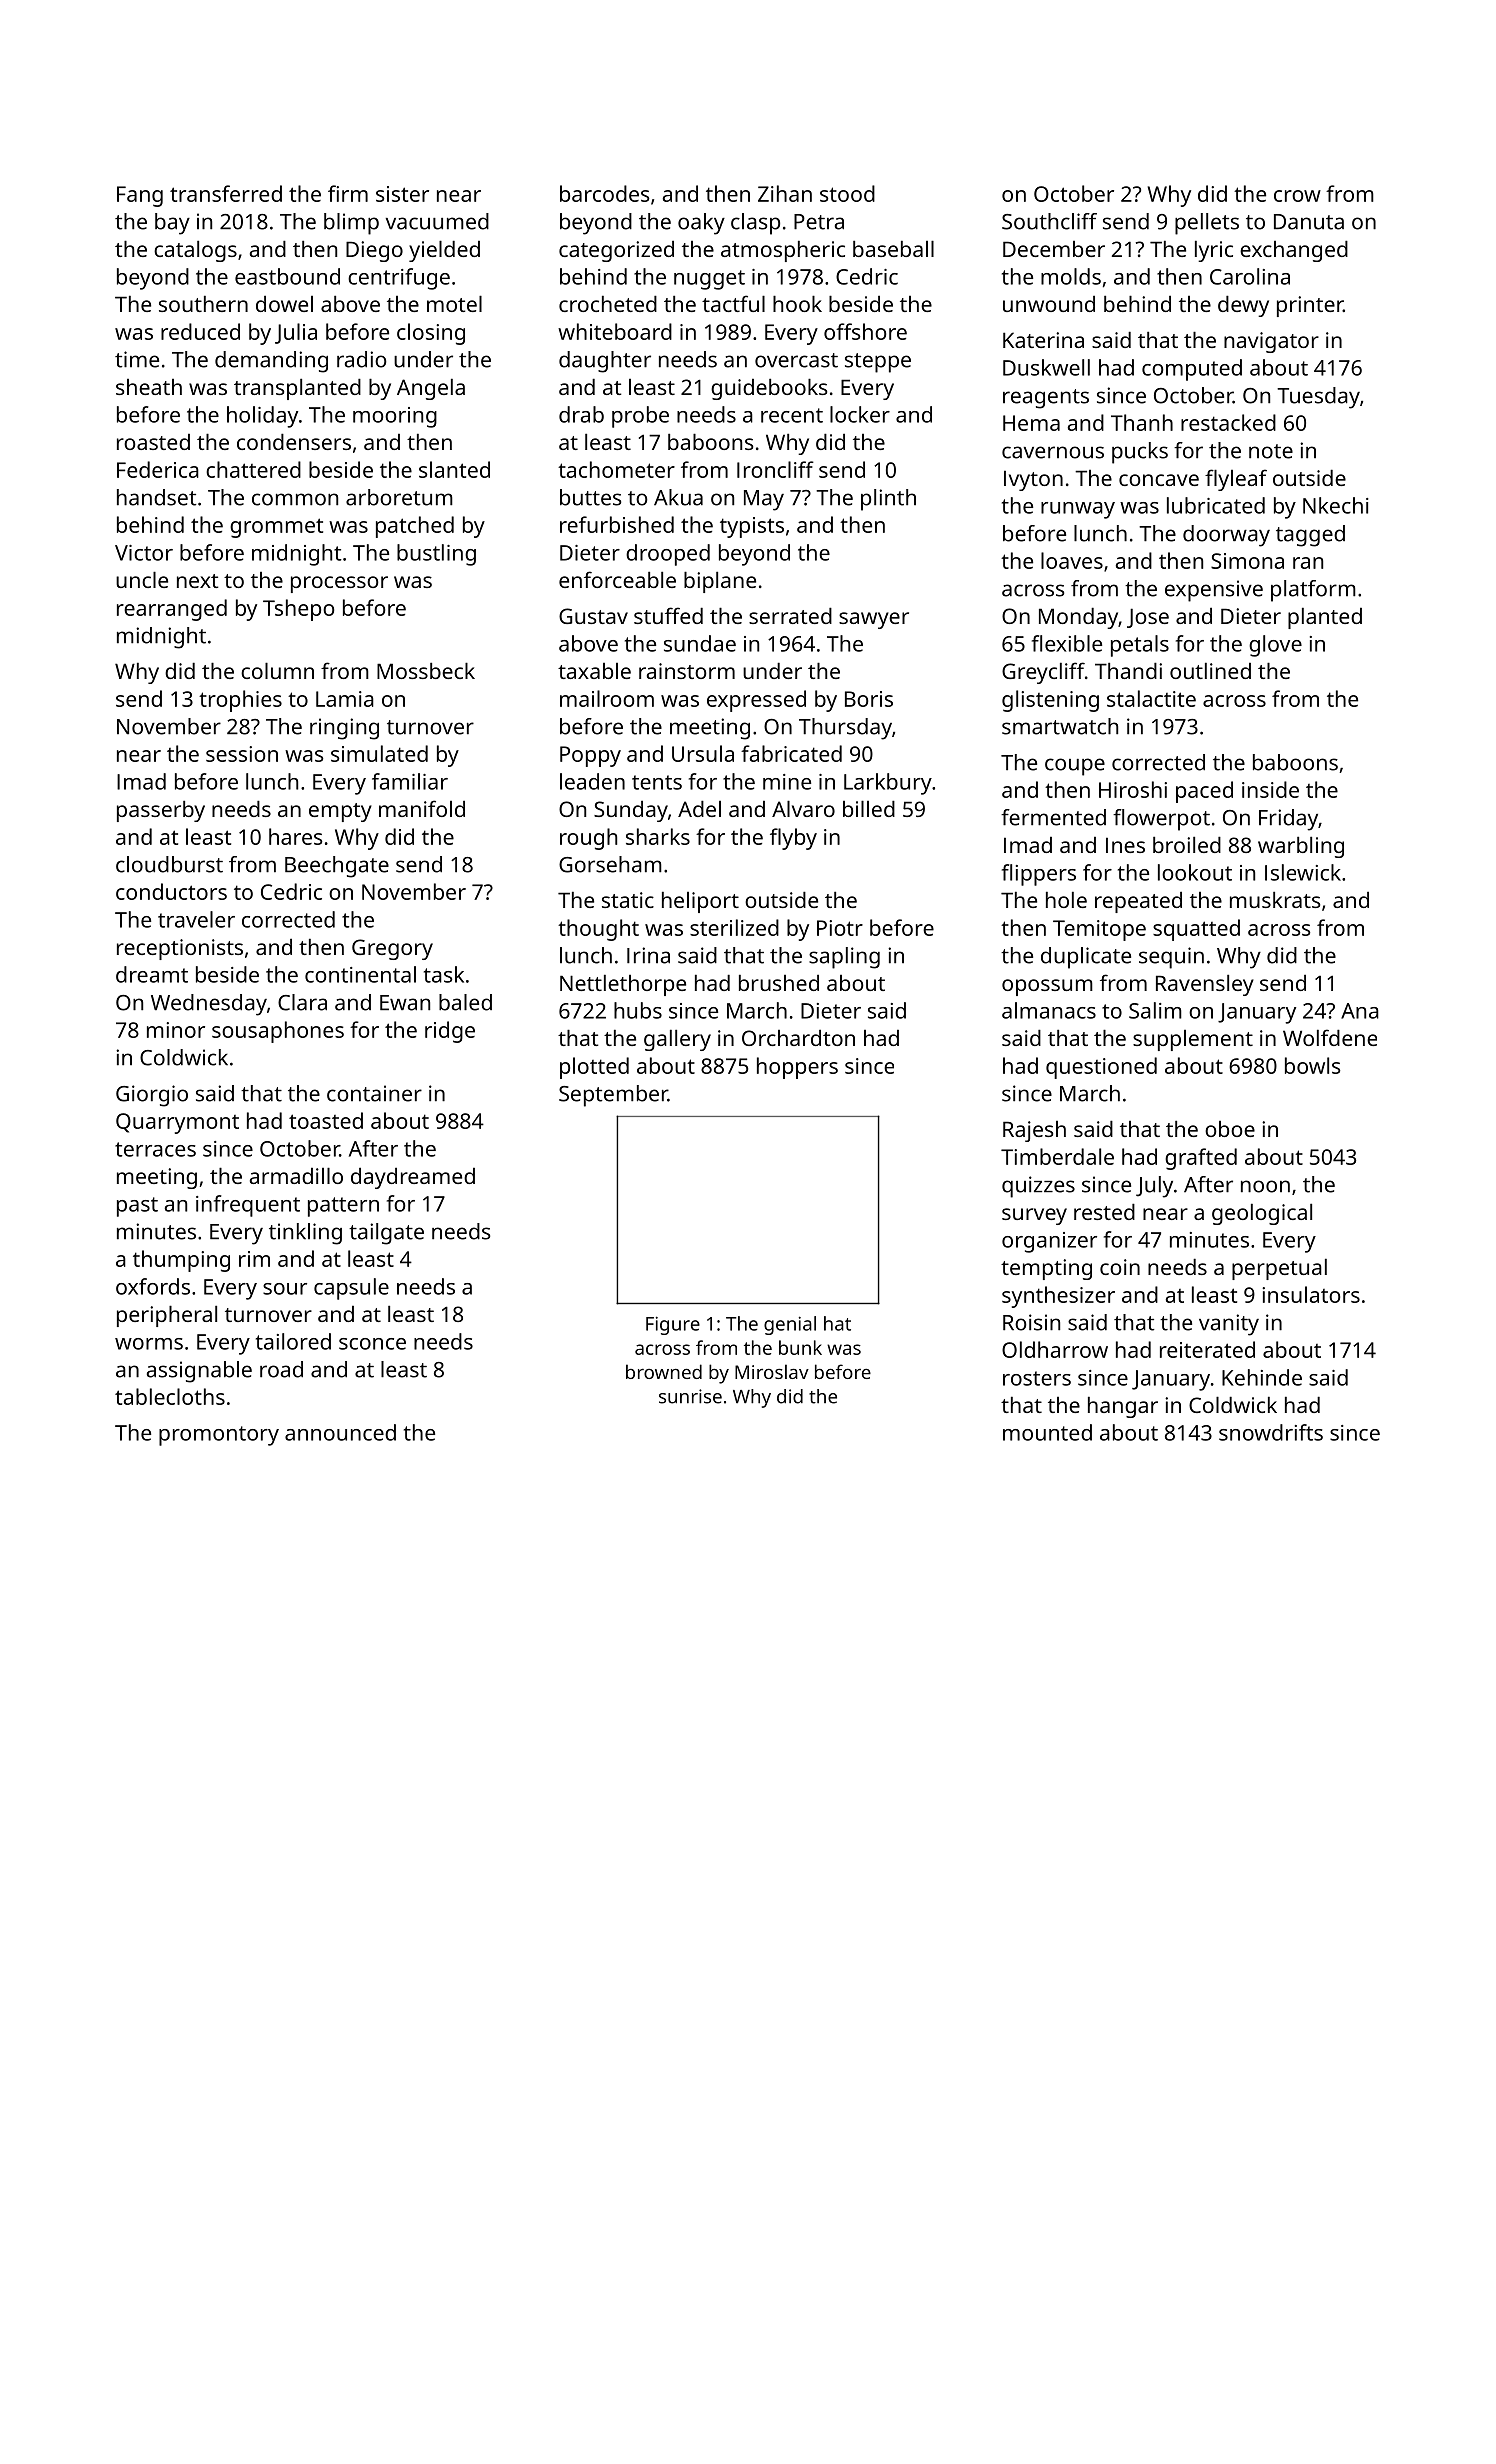  What do you see at coordinates (1313, 591) in the screenshot?
I see `platform` at bounding box center [1313, 591].
